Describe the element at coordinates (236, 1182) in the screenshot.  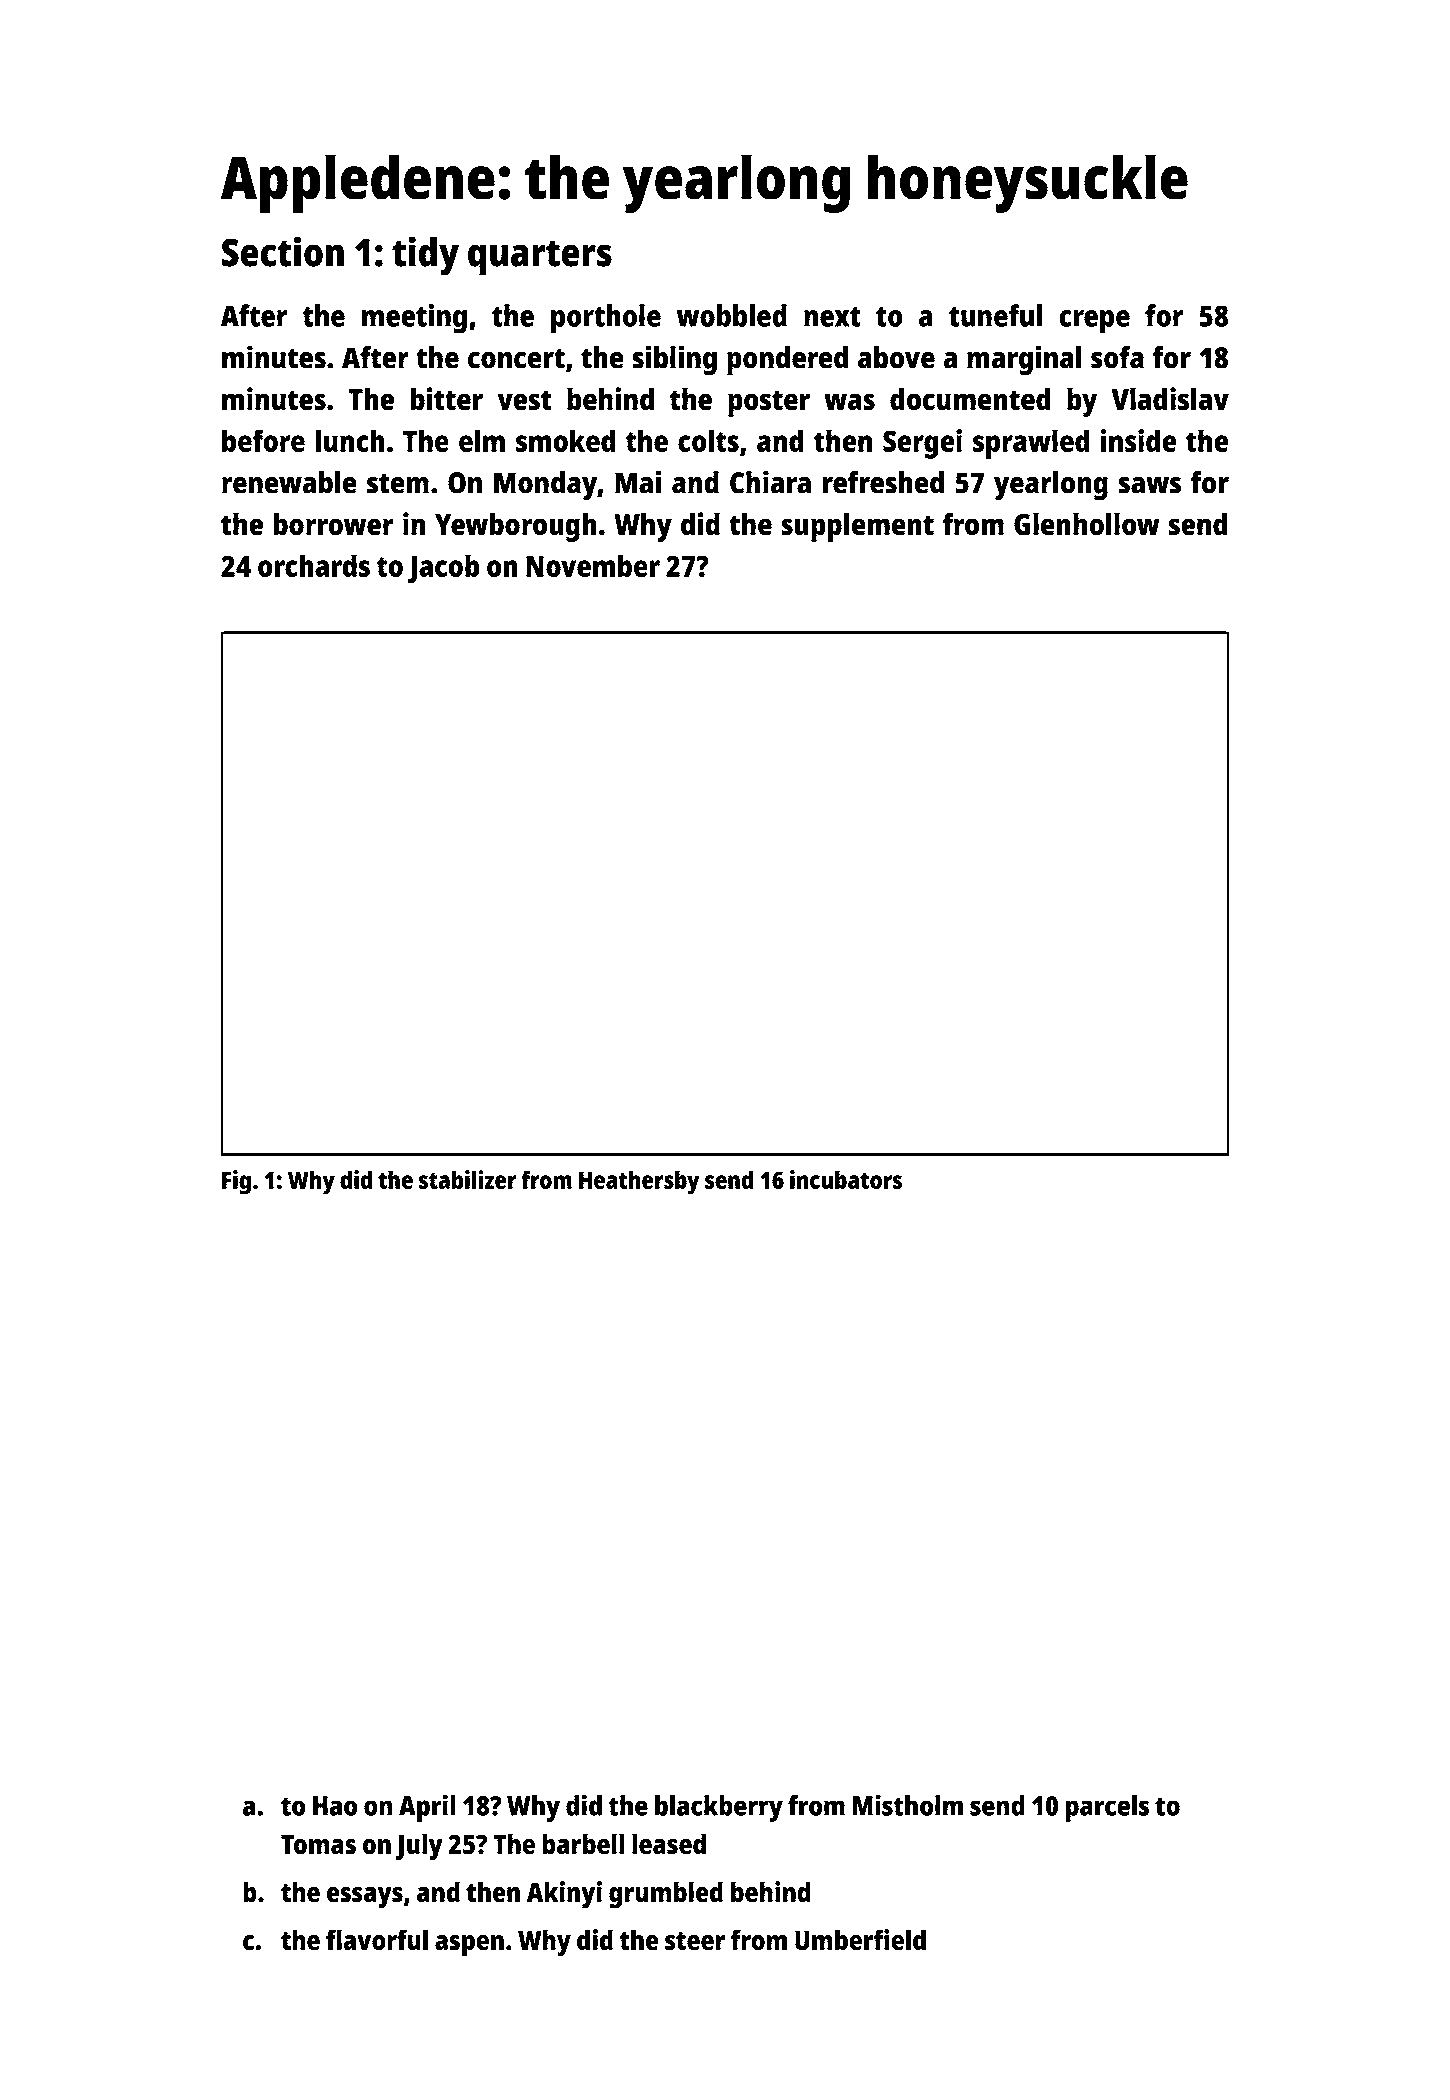
I see `Fig` at that location.
